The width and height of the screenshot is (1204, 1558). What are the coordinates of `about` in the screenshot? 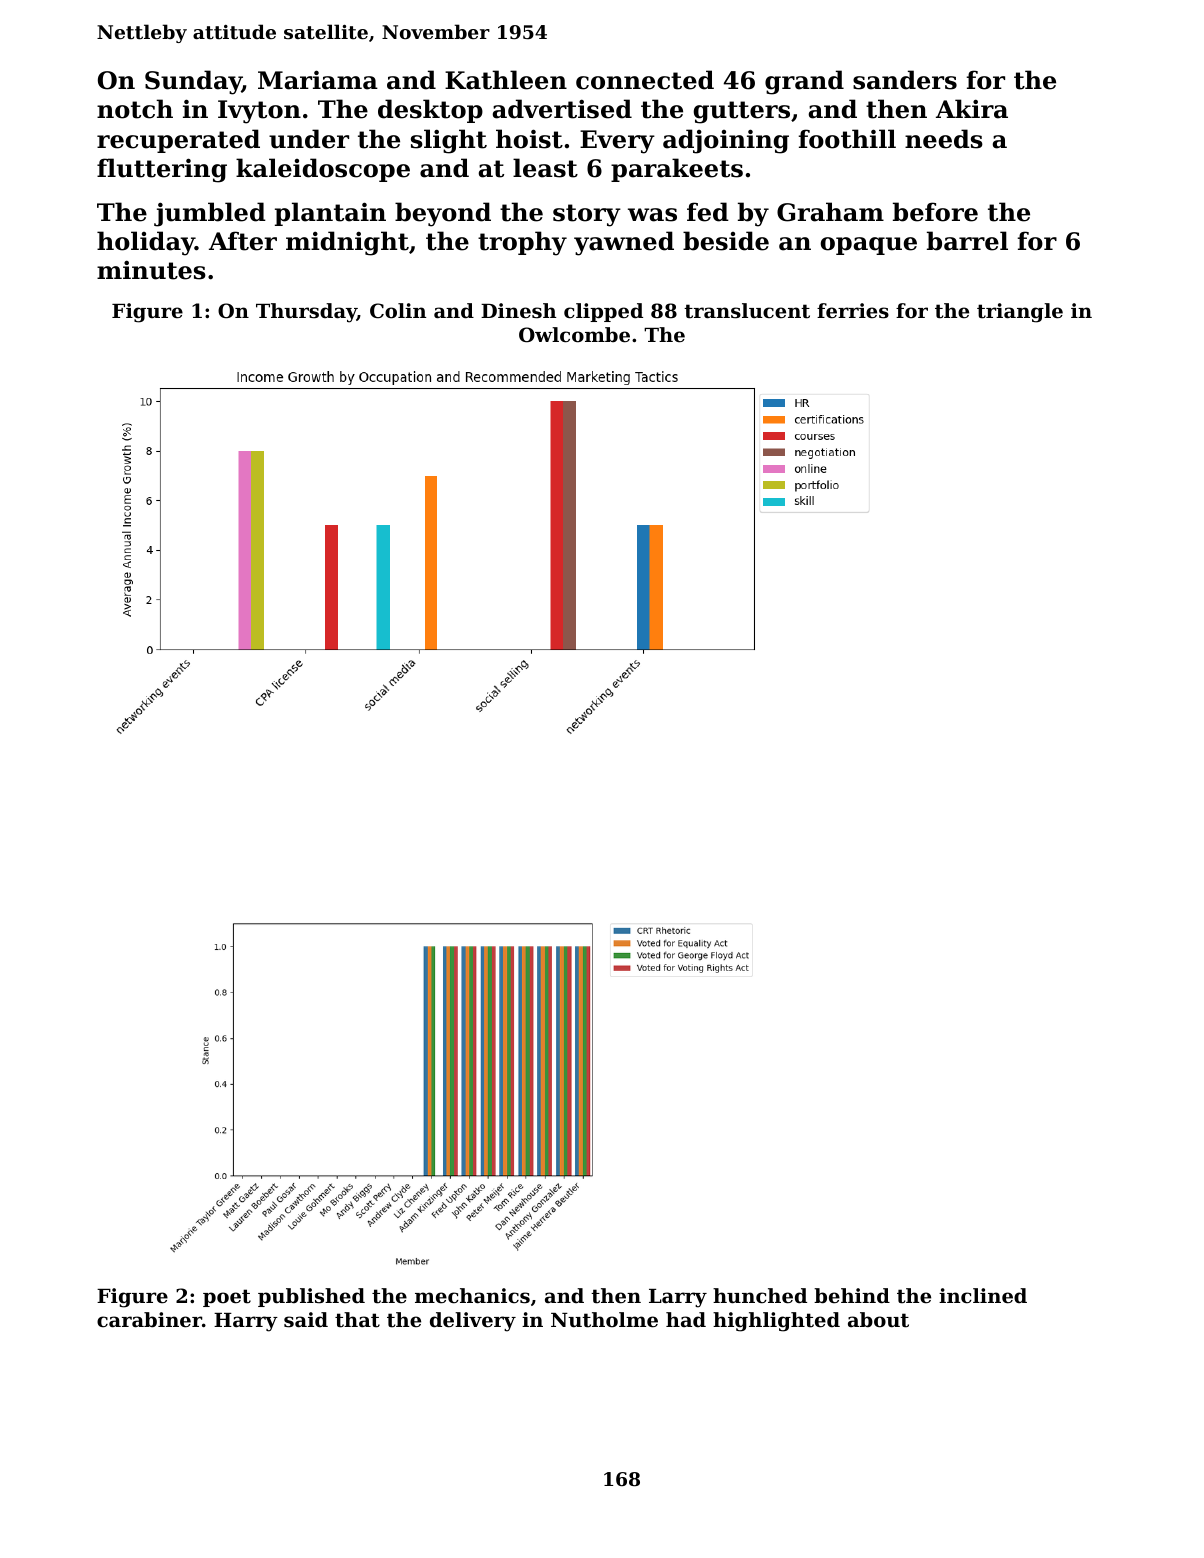 It's located at (878, 1320).
